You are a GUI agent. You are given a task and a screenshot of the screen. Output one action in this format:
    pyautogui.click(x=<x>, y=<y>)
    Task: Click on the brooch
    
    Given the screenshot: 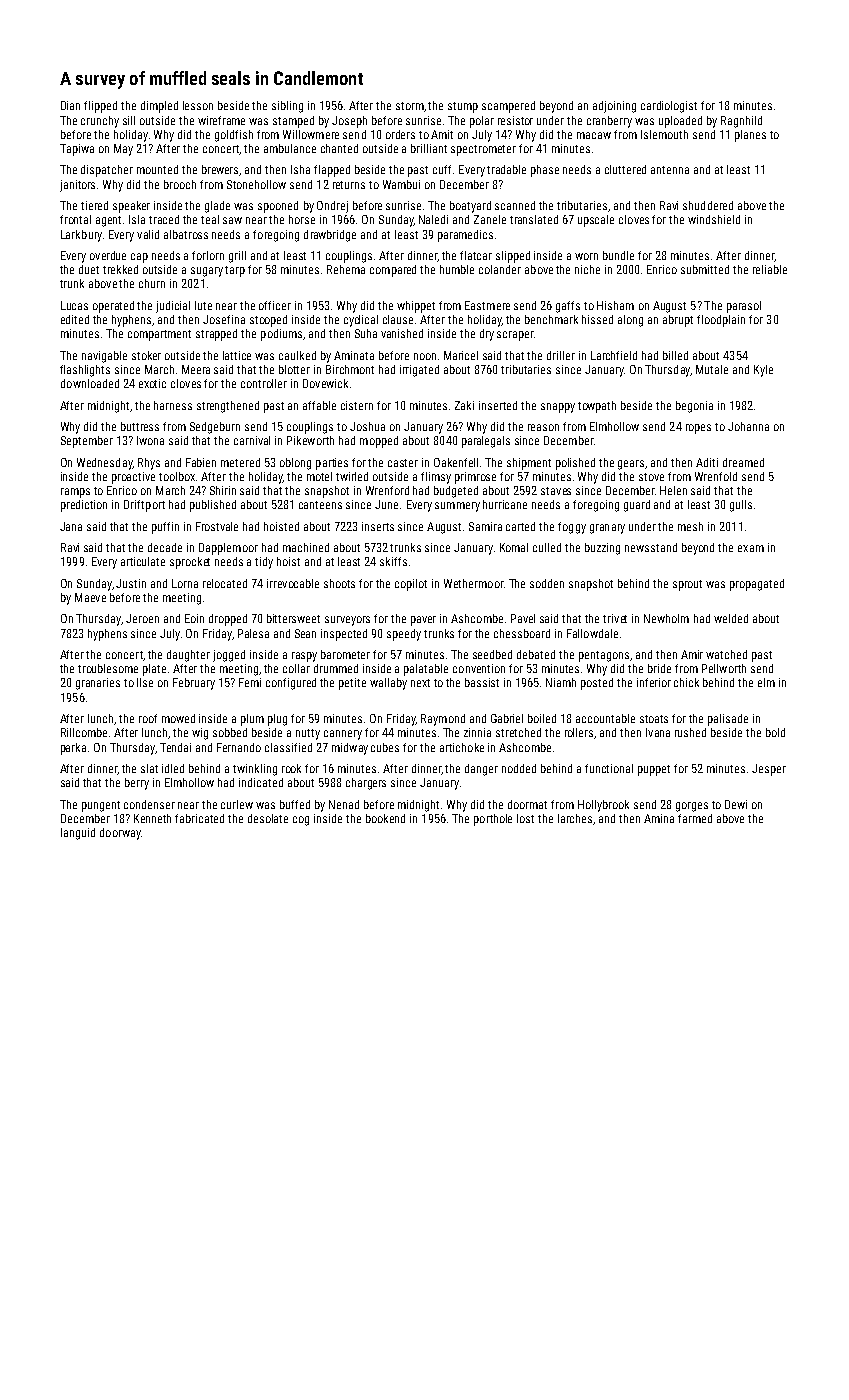 What is the action you would take?
    pyautogui.click(x=180, y=184)
